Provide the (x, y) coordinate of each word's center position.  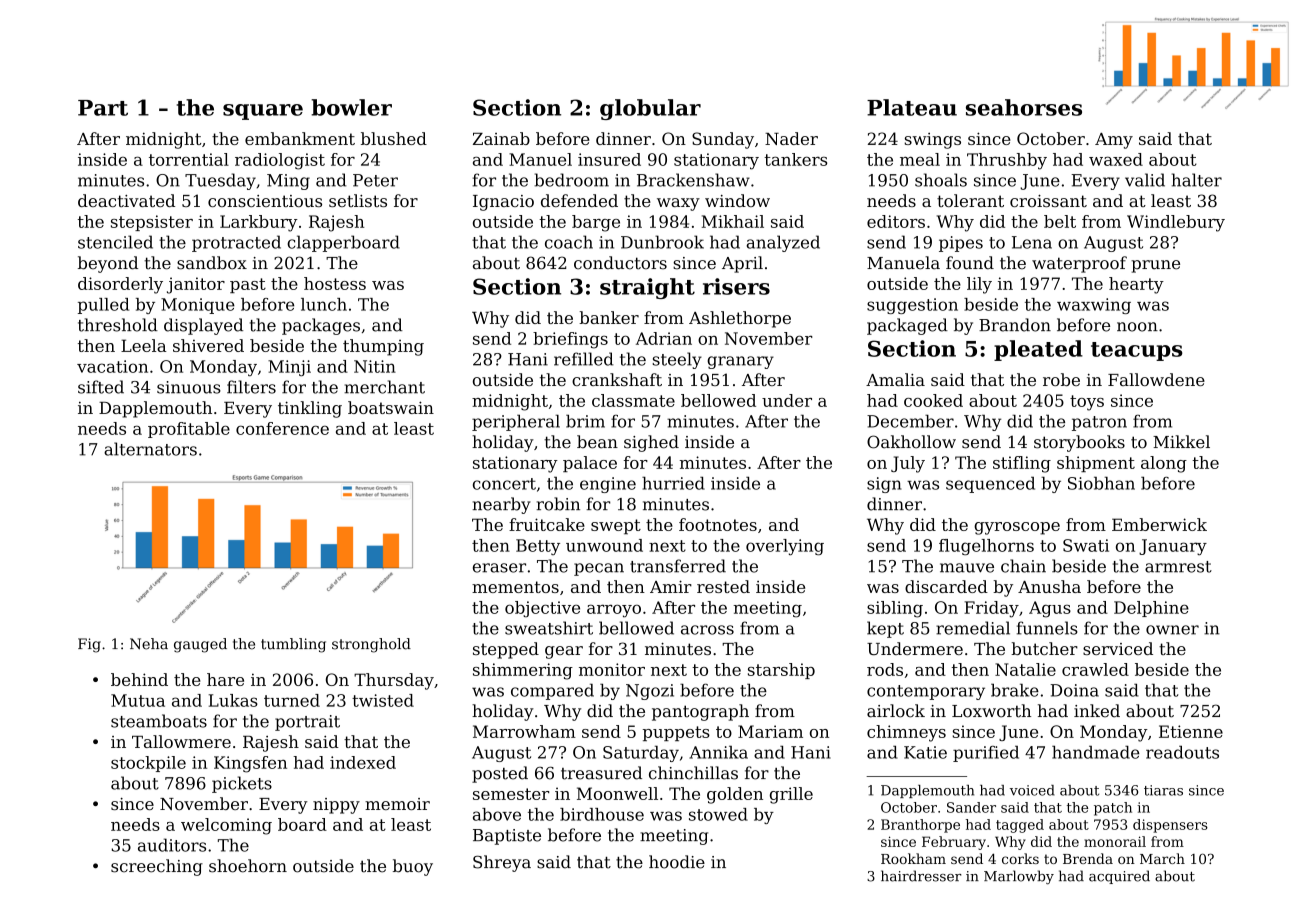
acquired (1119, 877)
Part (103, 108)
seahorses (1024, 107)
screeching (157, 867)
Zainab (501, 138)
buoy (413, 867)
